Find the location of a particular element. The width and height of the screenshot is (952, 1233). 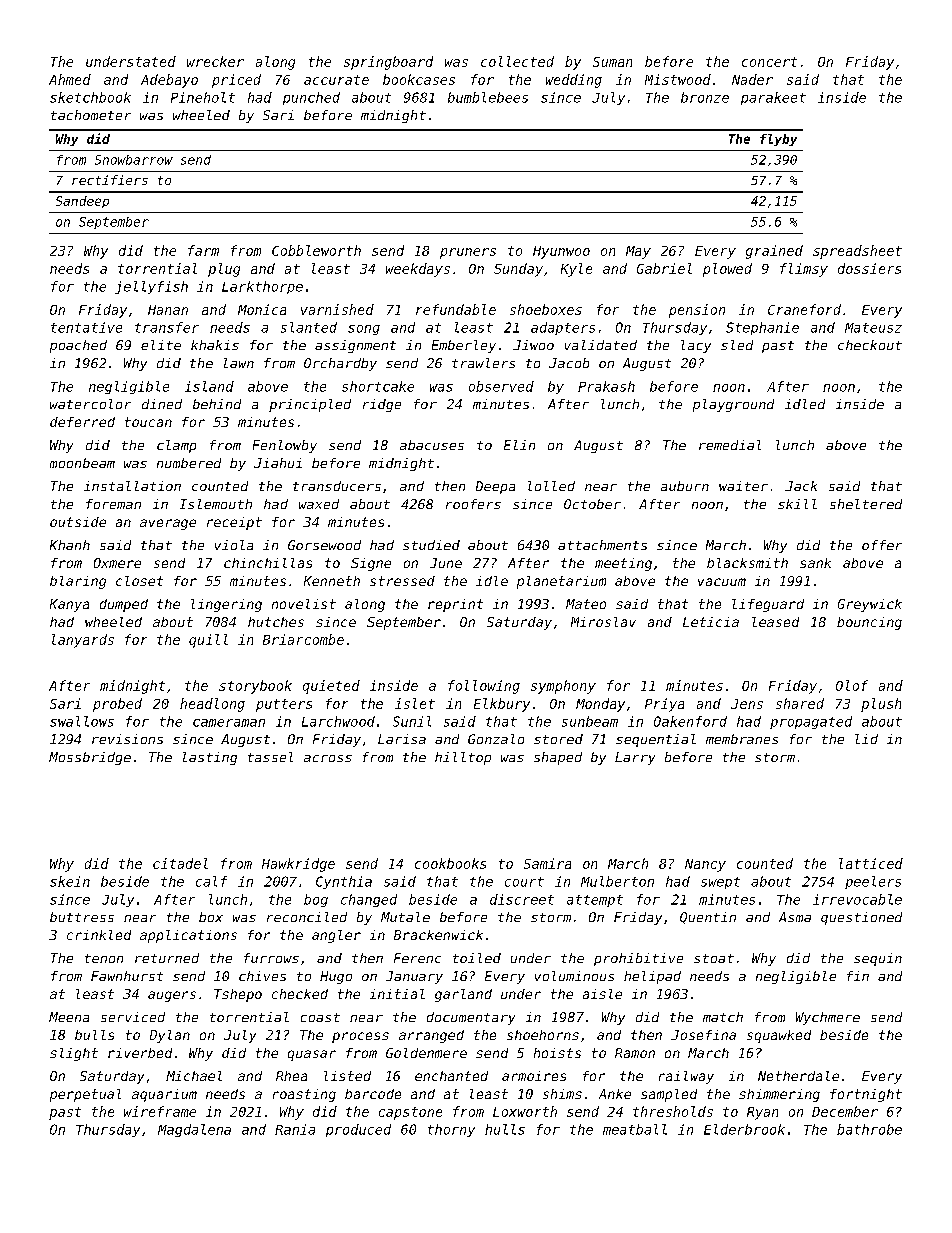

latticed is located at coordinates (871, 863).
